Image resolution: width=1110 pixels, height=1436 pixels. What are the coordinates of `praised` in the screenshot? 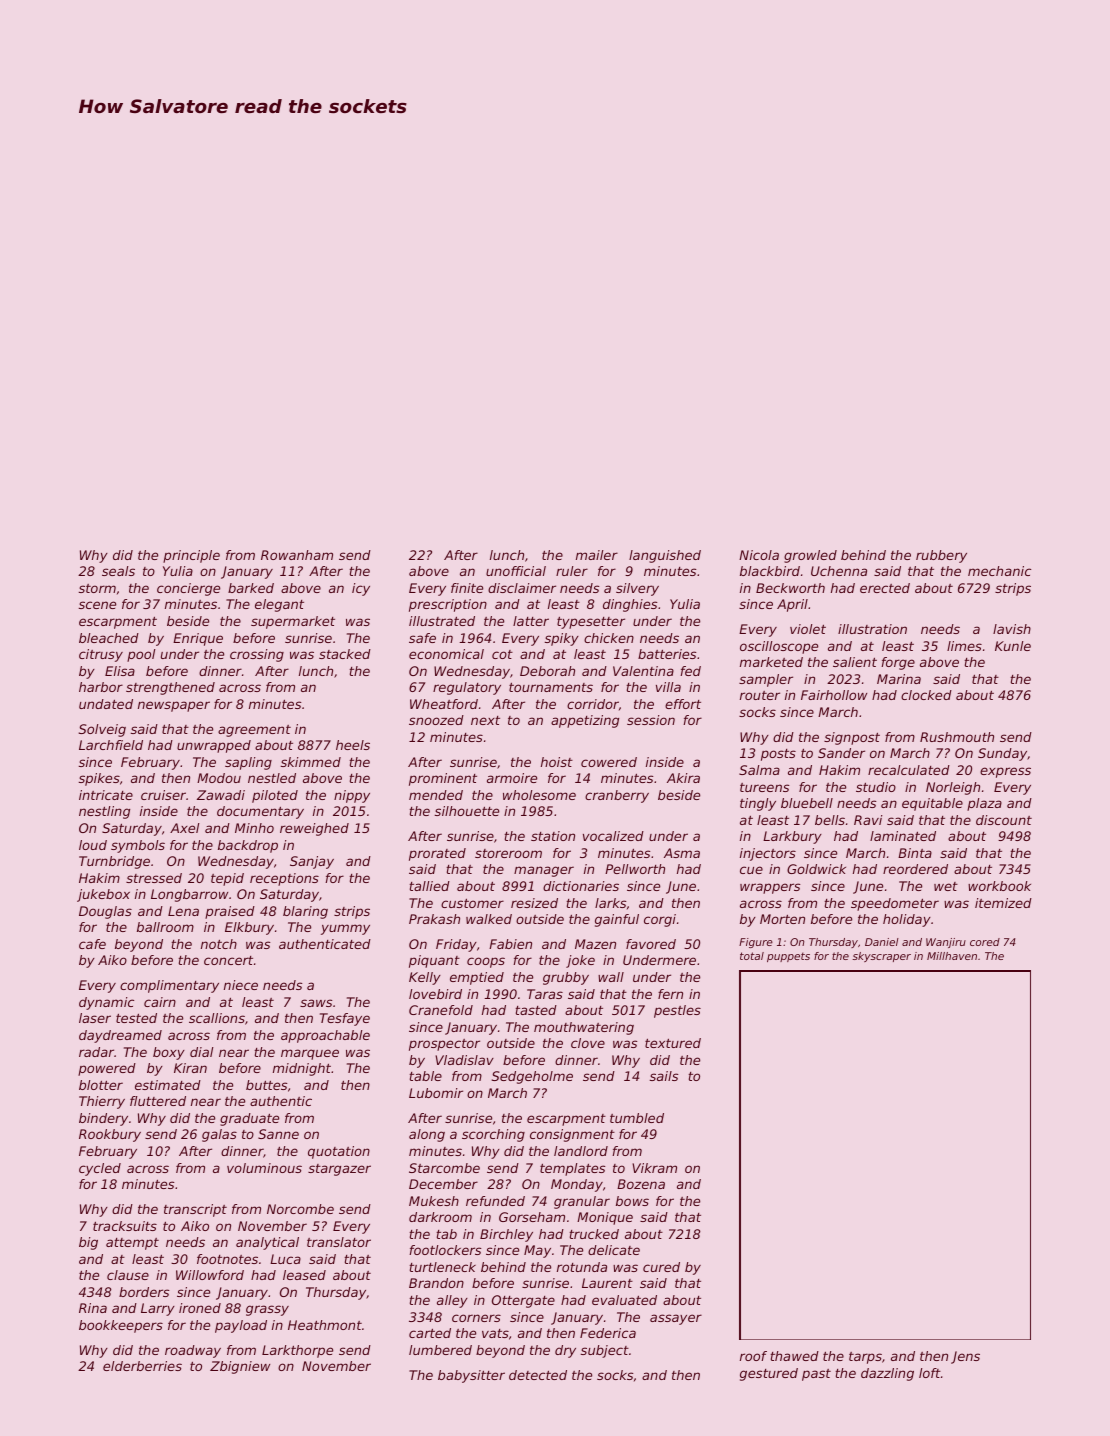 It's located at (230, 912).
